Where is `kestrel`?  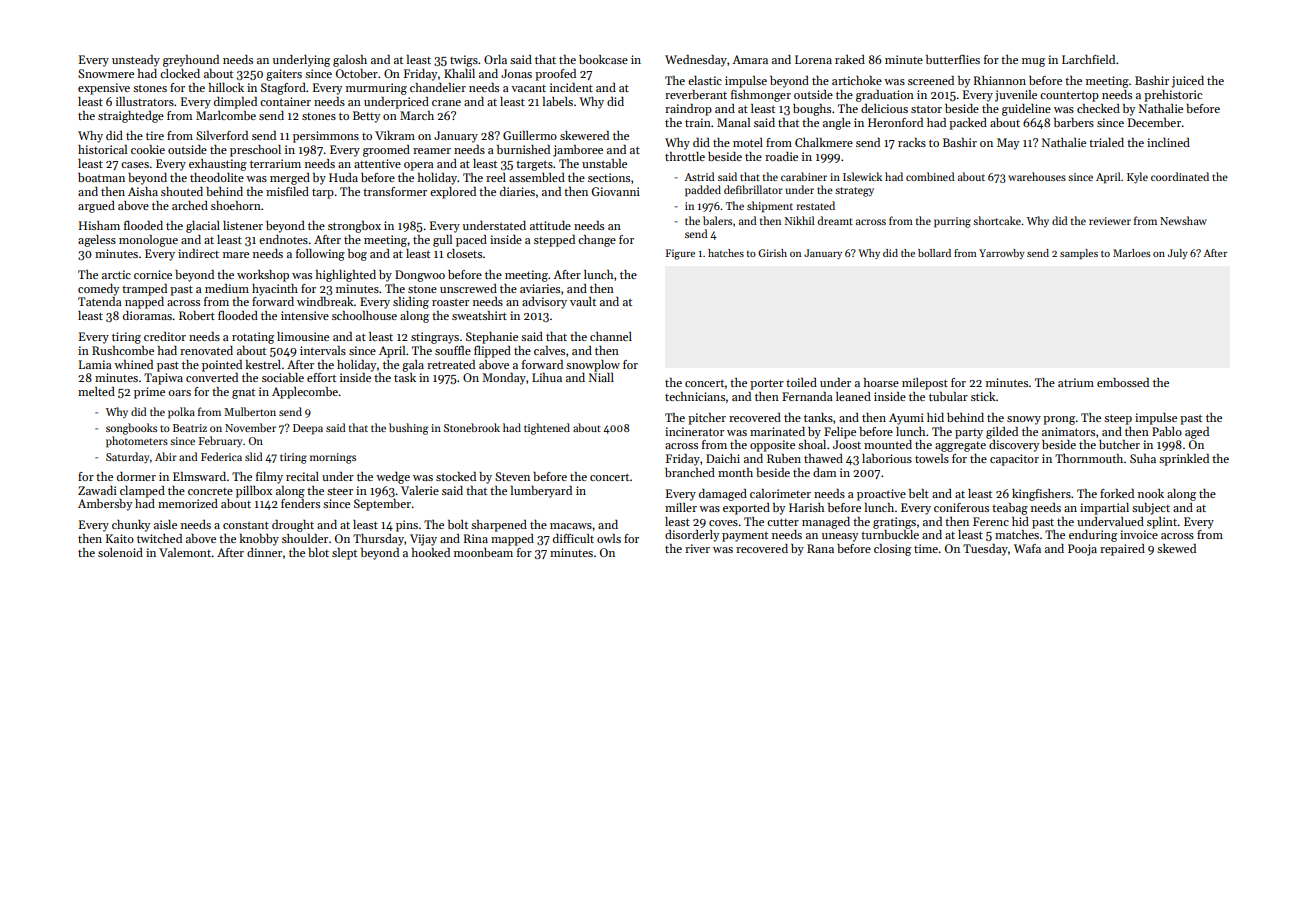
kestrel is located at coordinates (263, 364).
